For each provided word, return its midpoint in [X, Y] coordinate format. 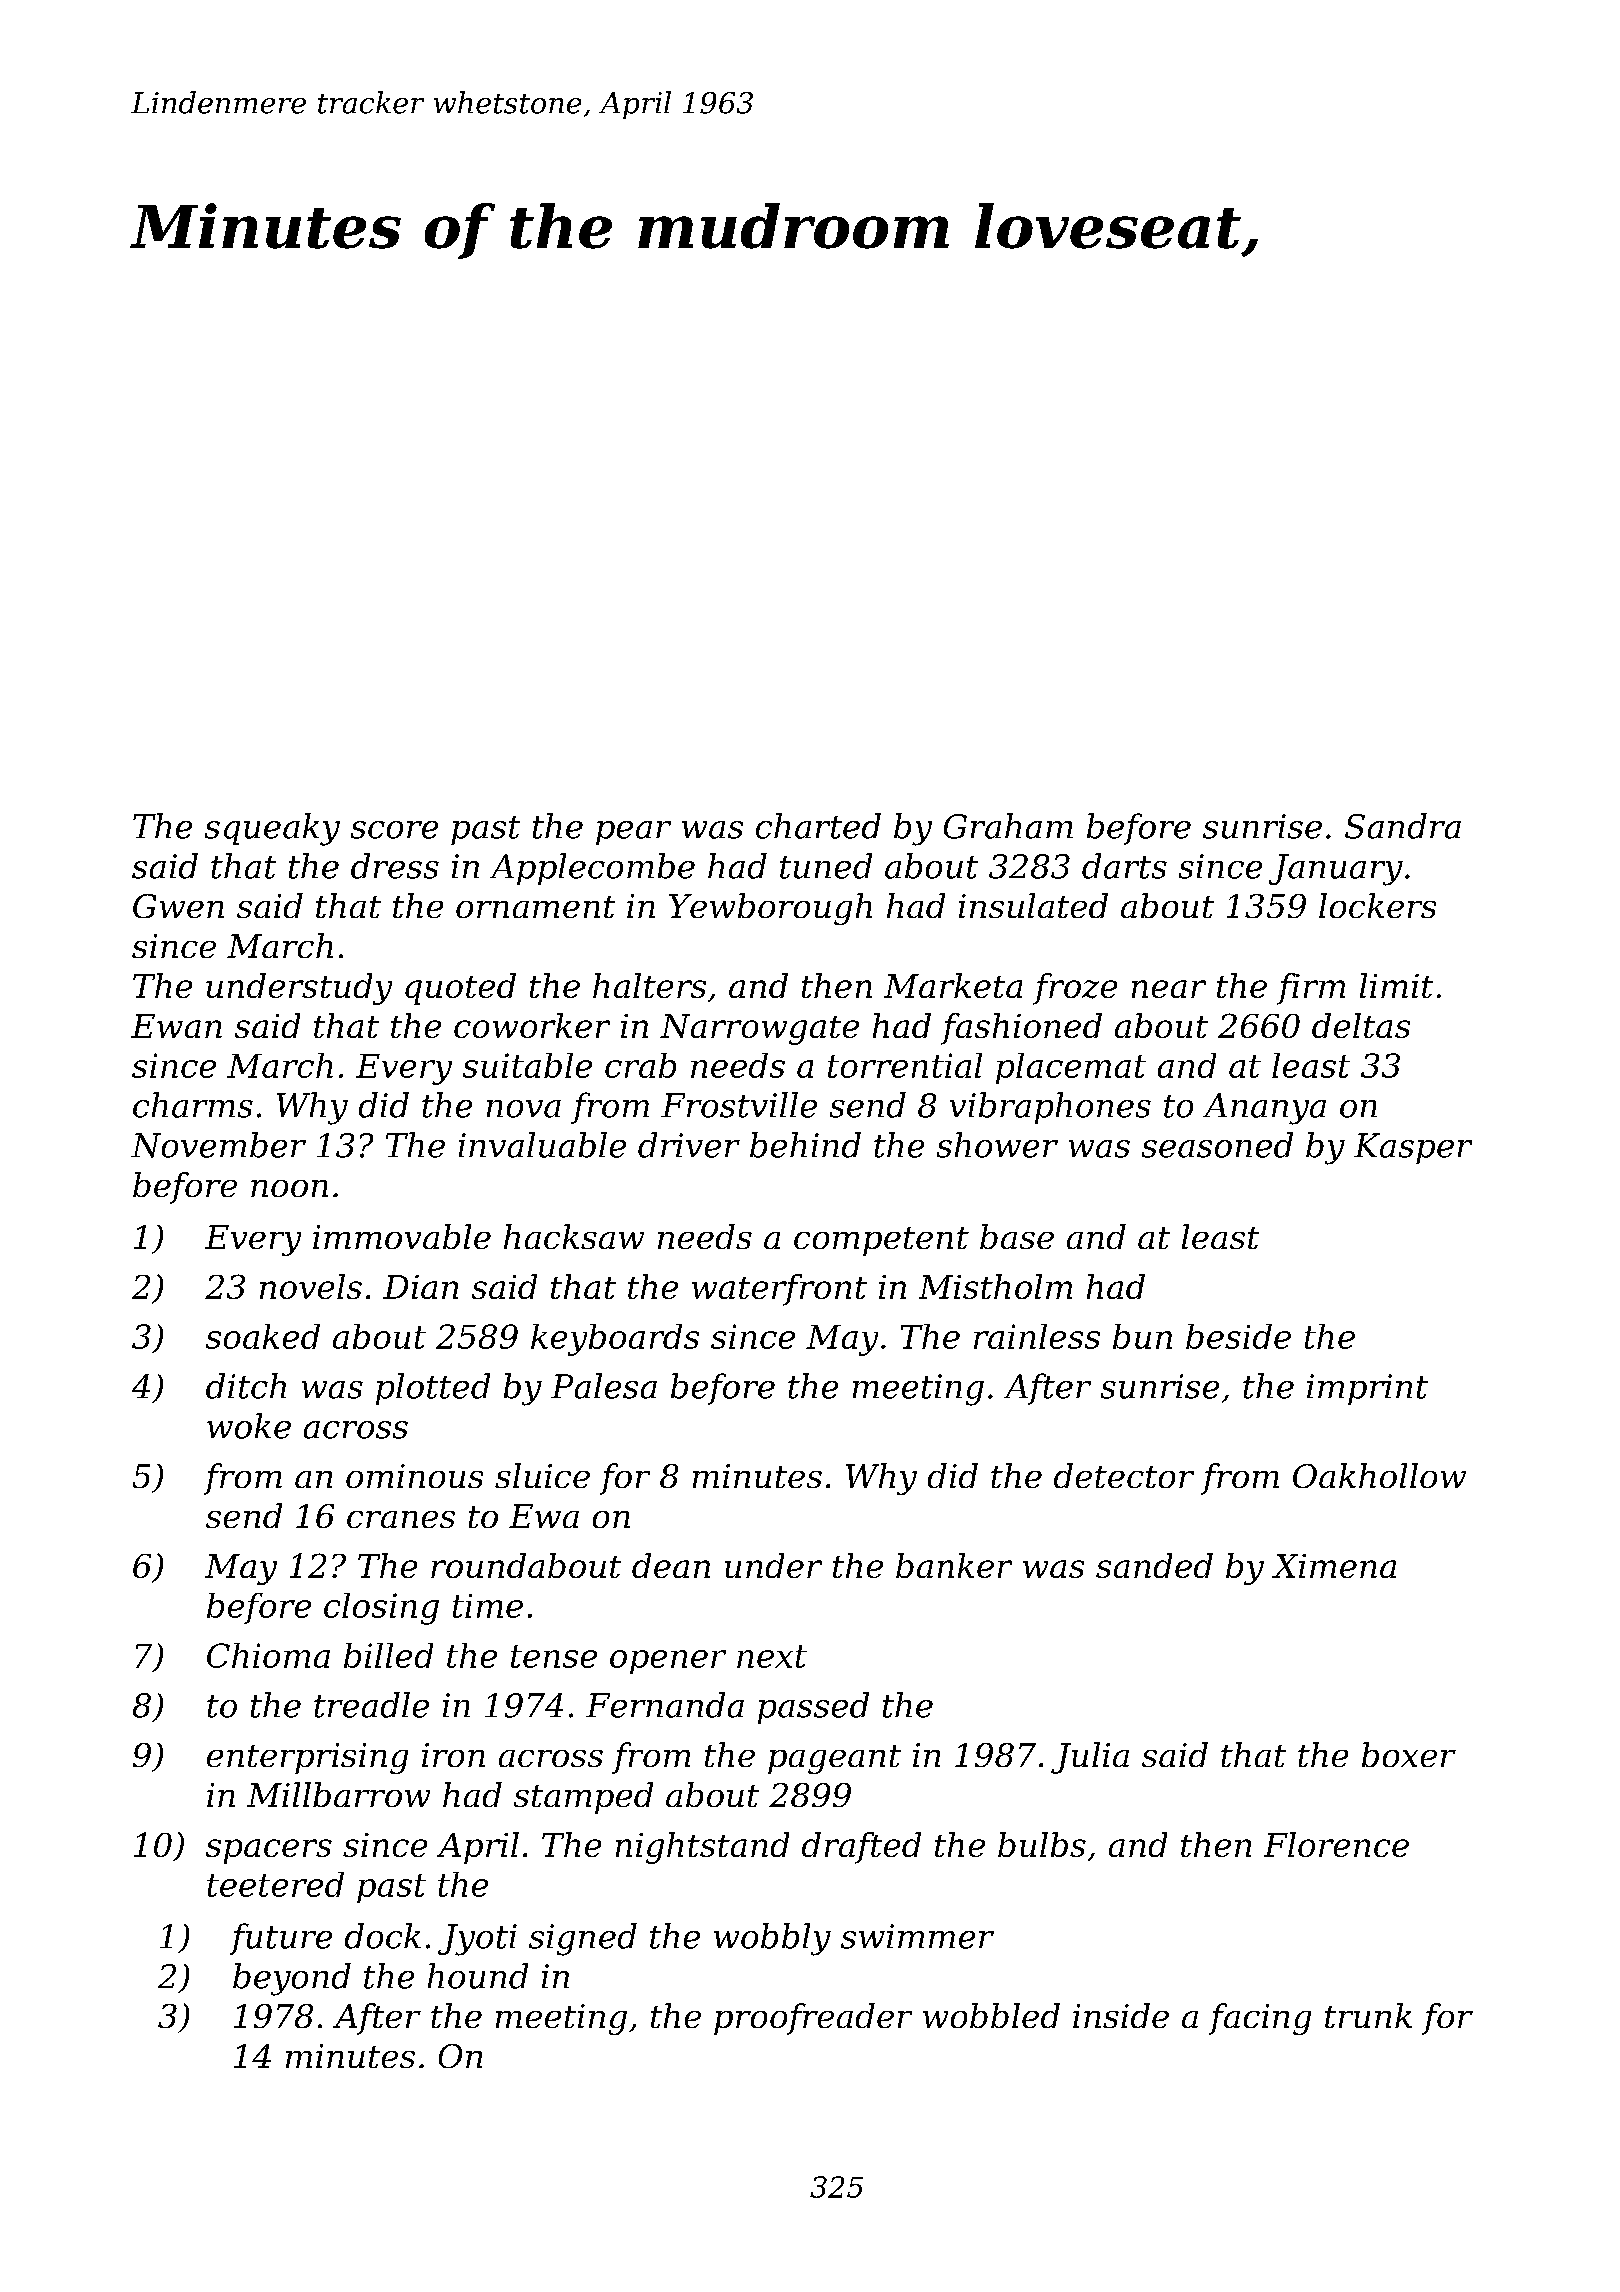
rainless [1037, 1336]
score [394, 830]
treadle [371, 1705]
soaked [263, 1336]
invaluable [542, 1145]
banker [954, 1565]
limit [1396, 985]
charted [818, 826]
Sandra [1403, 826]
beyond [292, 1979]
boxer [1409, 1754]
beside [1238, 1336]
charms [193, 1105]
